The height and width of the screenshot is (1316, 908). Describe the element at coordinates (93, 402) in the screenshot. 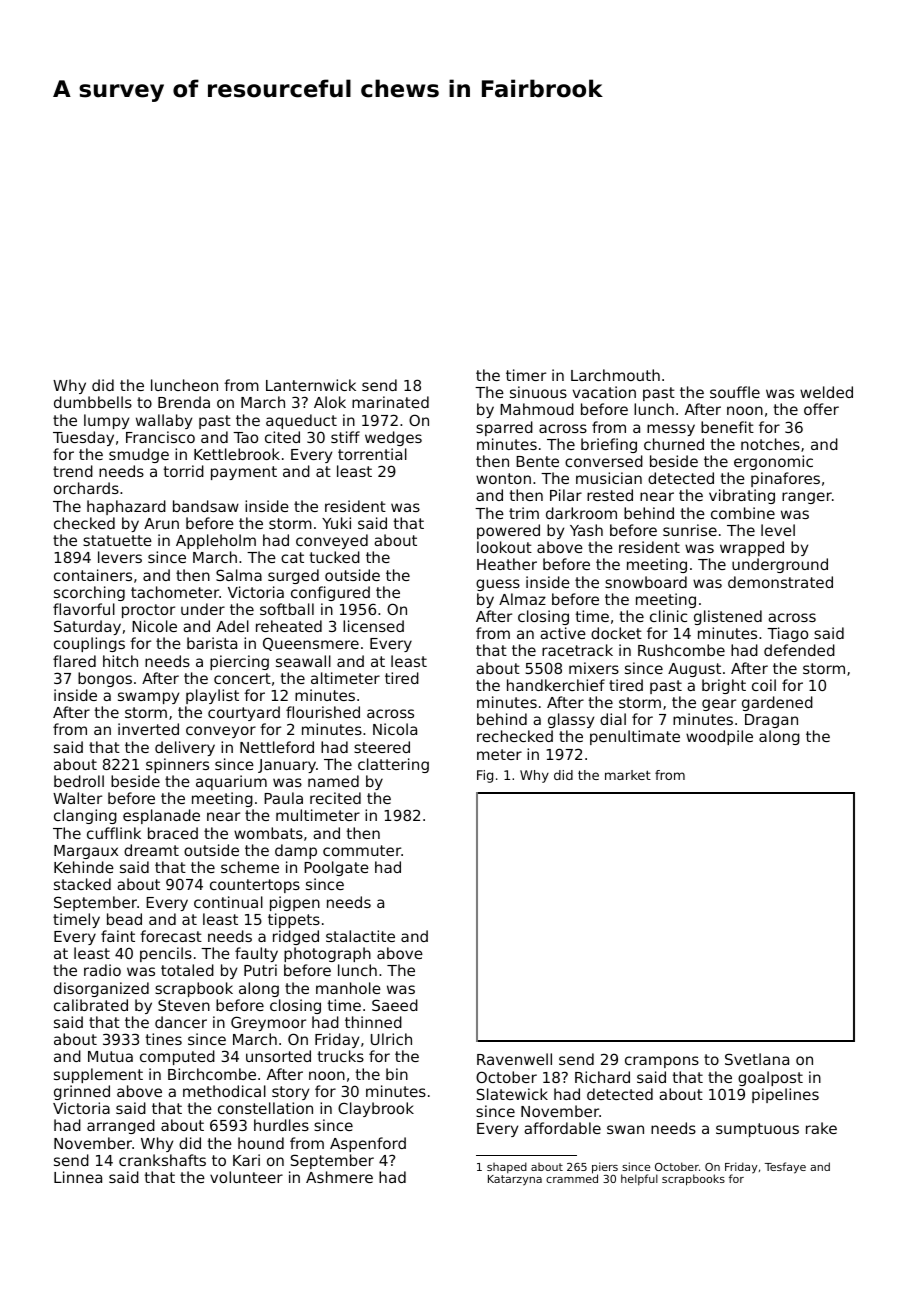

I see `dumbbells` at that location.
